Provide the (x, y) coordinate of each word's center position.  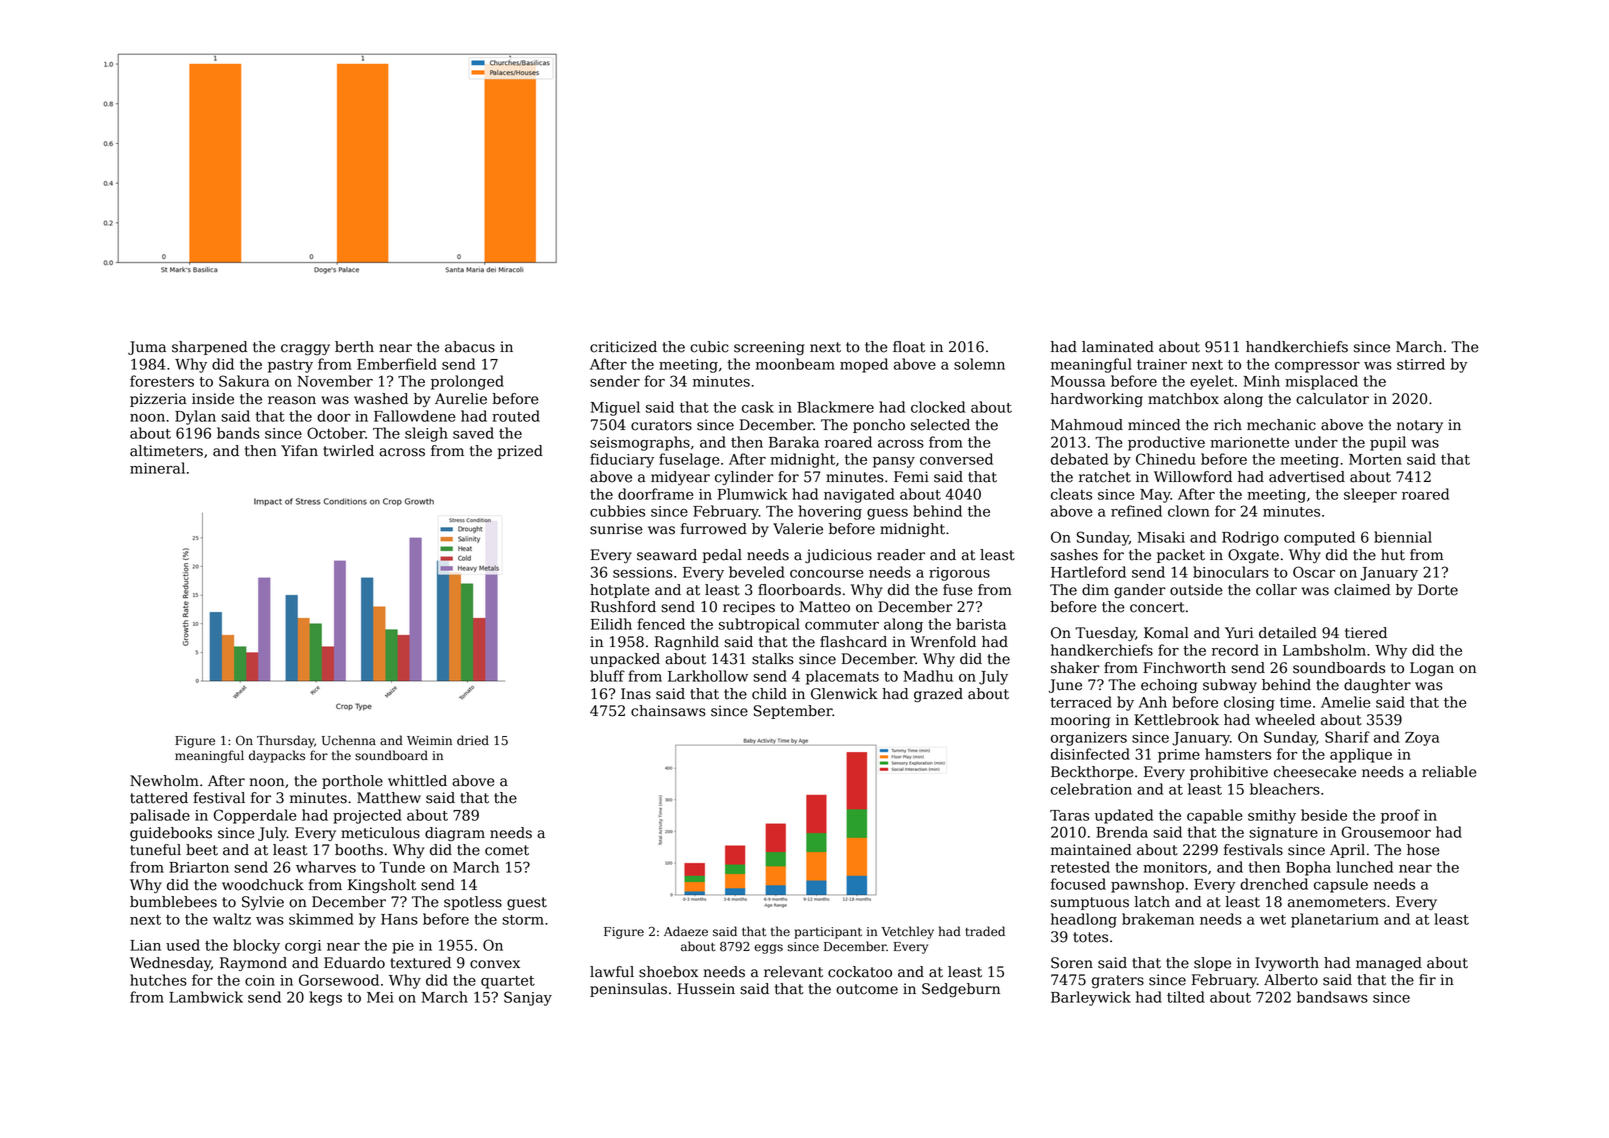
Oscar (1314, 572)
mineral (157, 468)
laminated (1118, 347)
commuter (842, 625)
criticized (623, 347)
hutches (158, 980)
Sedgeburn (961, 990)
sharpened (210, 348)
